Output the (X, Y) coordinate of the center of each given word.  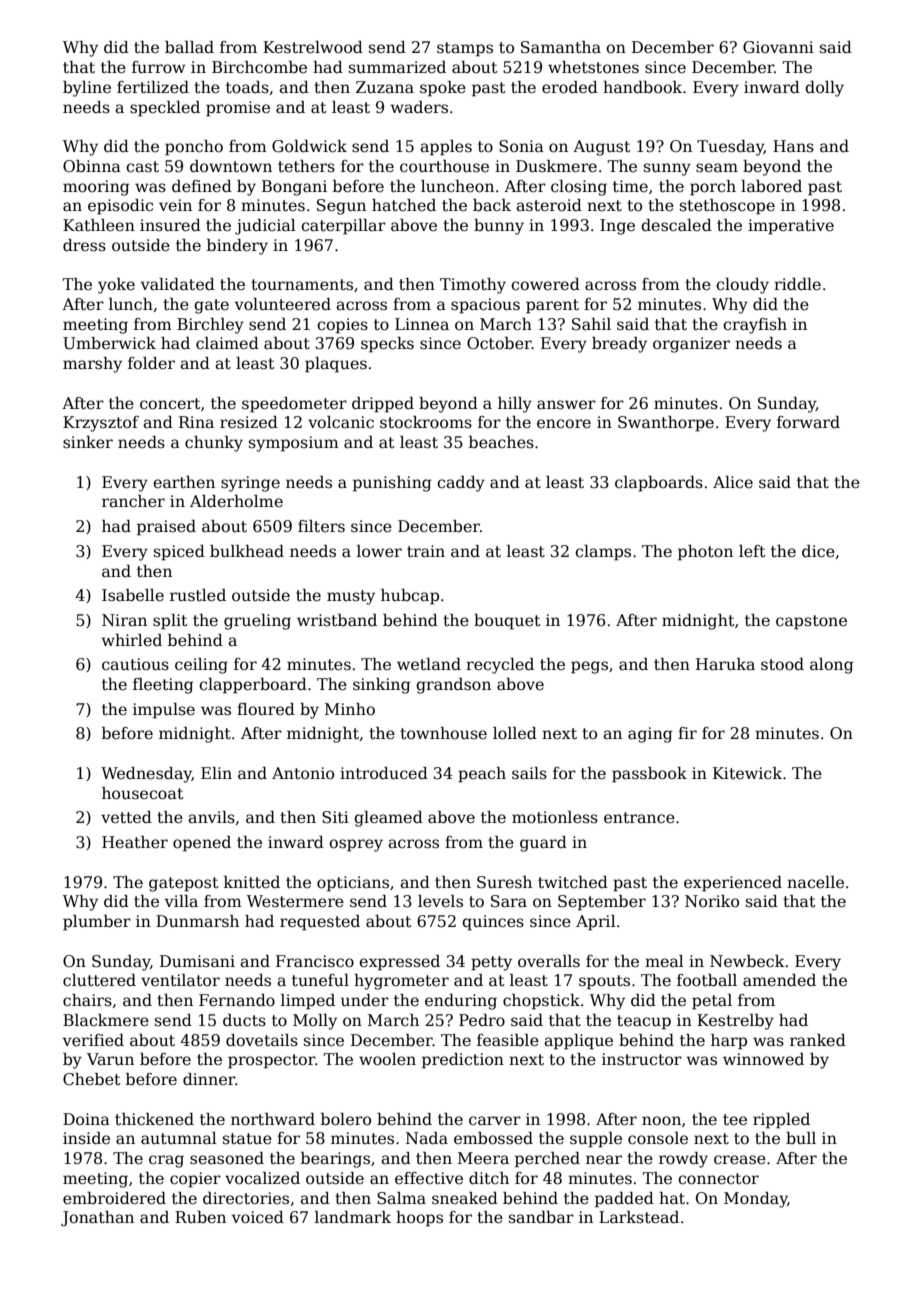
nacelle (815, 882)
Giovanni (778, 47)
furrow (158, 67)
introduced (384, 773)
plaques (336, 365)
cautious (135, 664)
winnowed (763, 1059)
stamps (465, 49)
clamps (603, 553)
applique (578, 1042)
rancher (133, 501)
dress (84, 245)
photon (705, 553)
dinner (209, 1079)
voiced (258, 1217)
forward (808, 422)
